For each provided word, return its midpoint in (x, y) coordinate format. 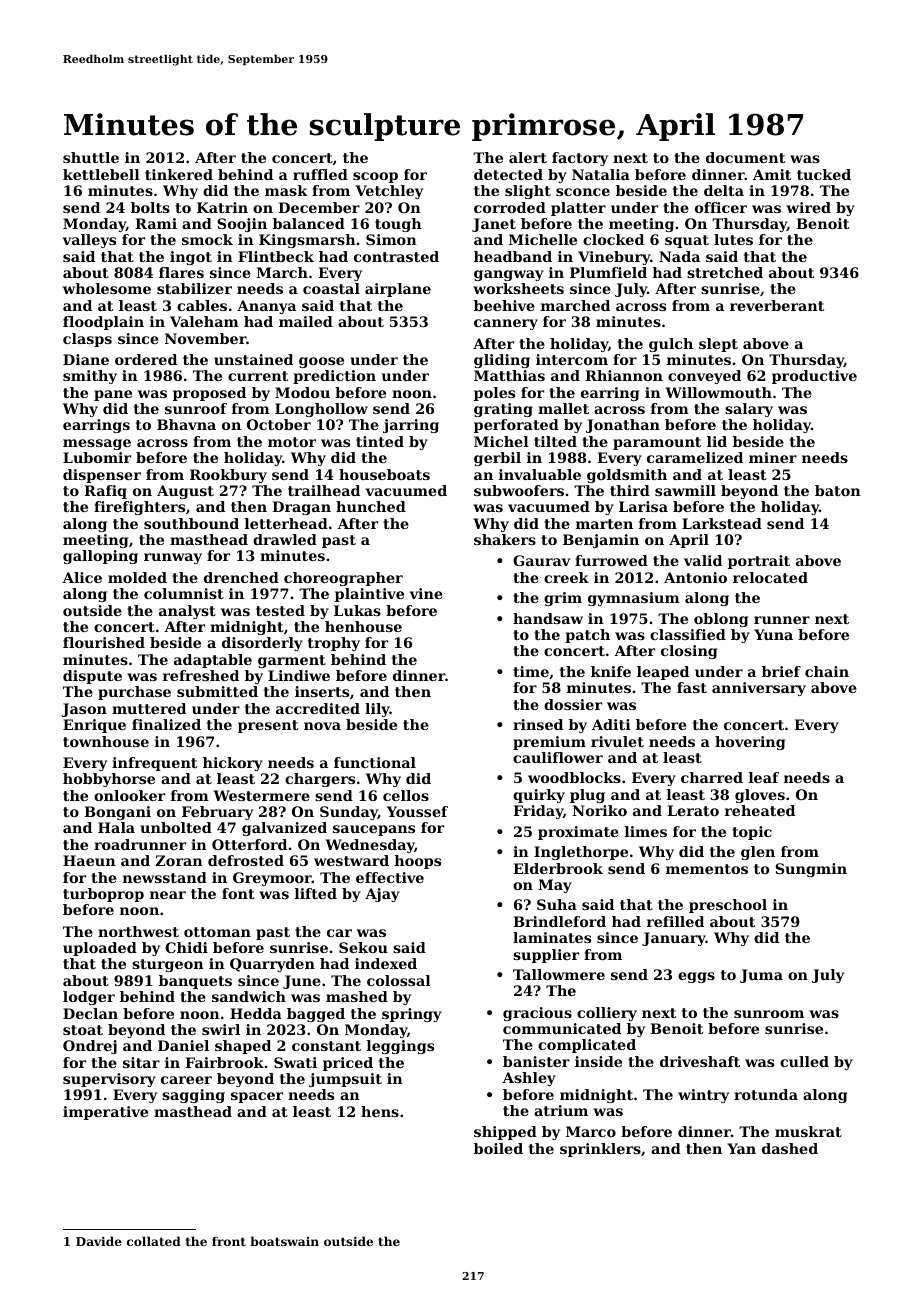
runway (173, 558)
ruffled (320, 174)
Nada (679, 256)
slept (718, 345)
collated (154, 1241)
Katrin (222, 207)
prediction (334, 377)
